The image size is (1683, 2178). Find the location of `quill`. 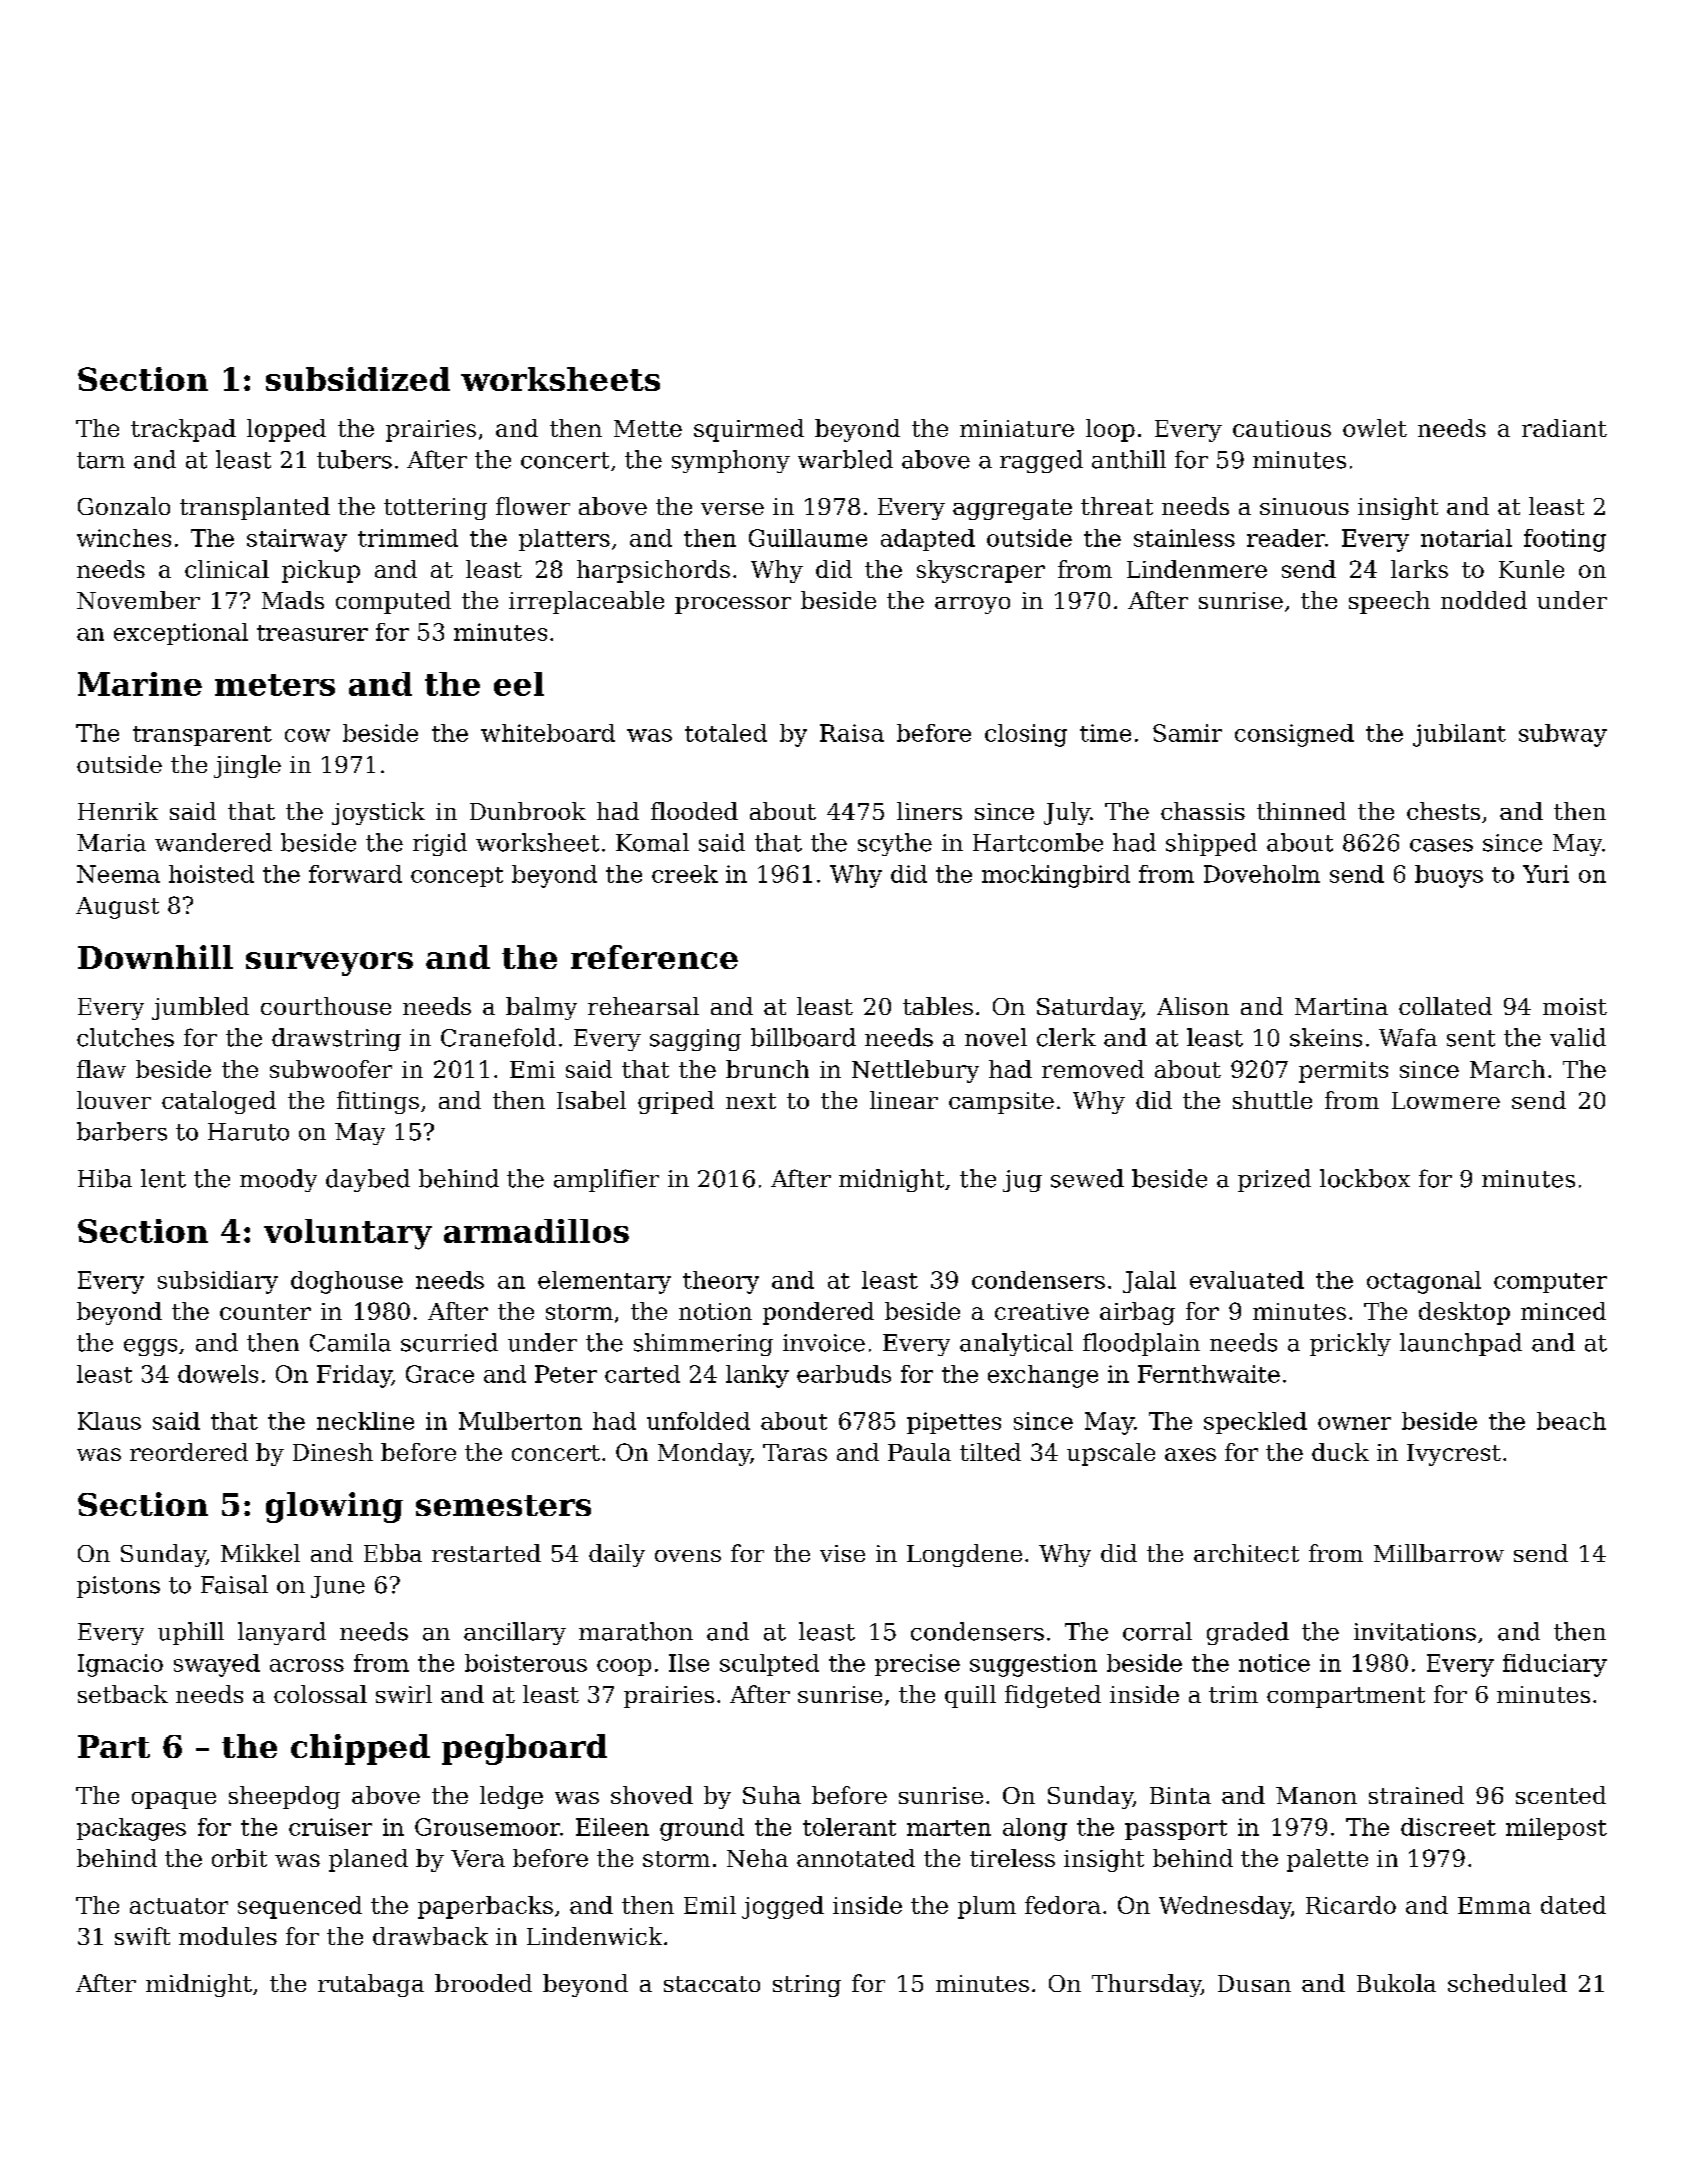

quill is located at coordinates (970, 1696).
